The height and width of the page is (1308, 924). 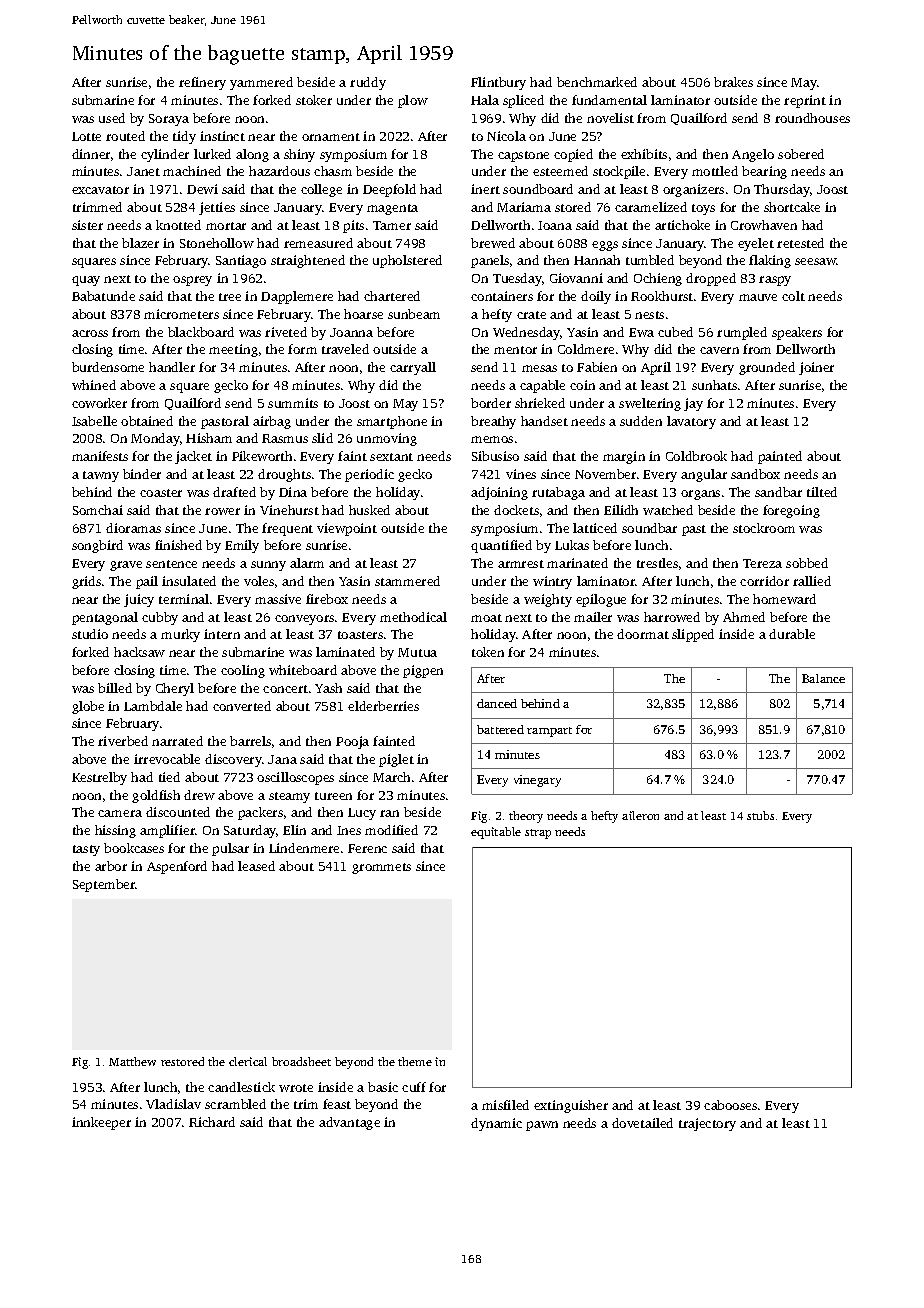 What do you see at coordinates (700, 495) in the page?
I see `organs` at bounding box center [700, 495].
